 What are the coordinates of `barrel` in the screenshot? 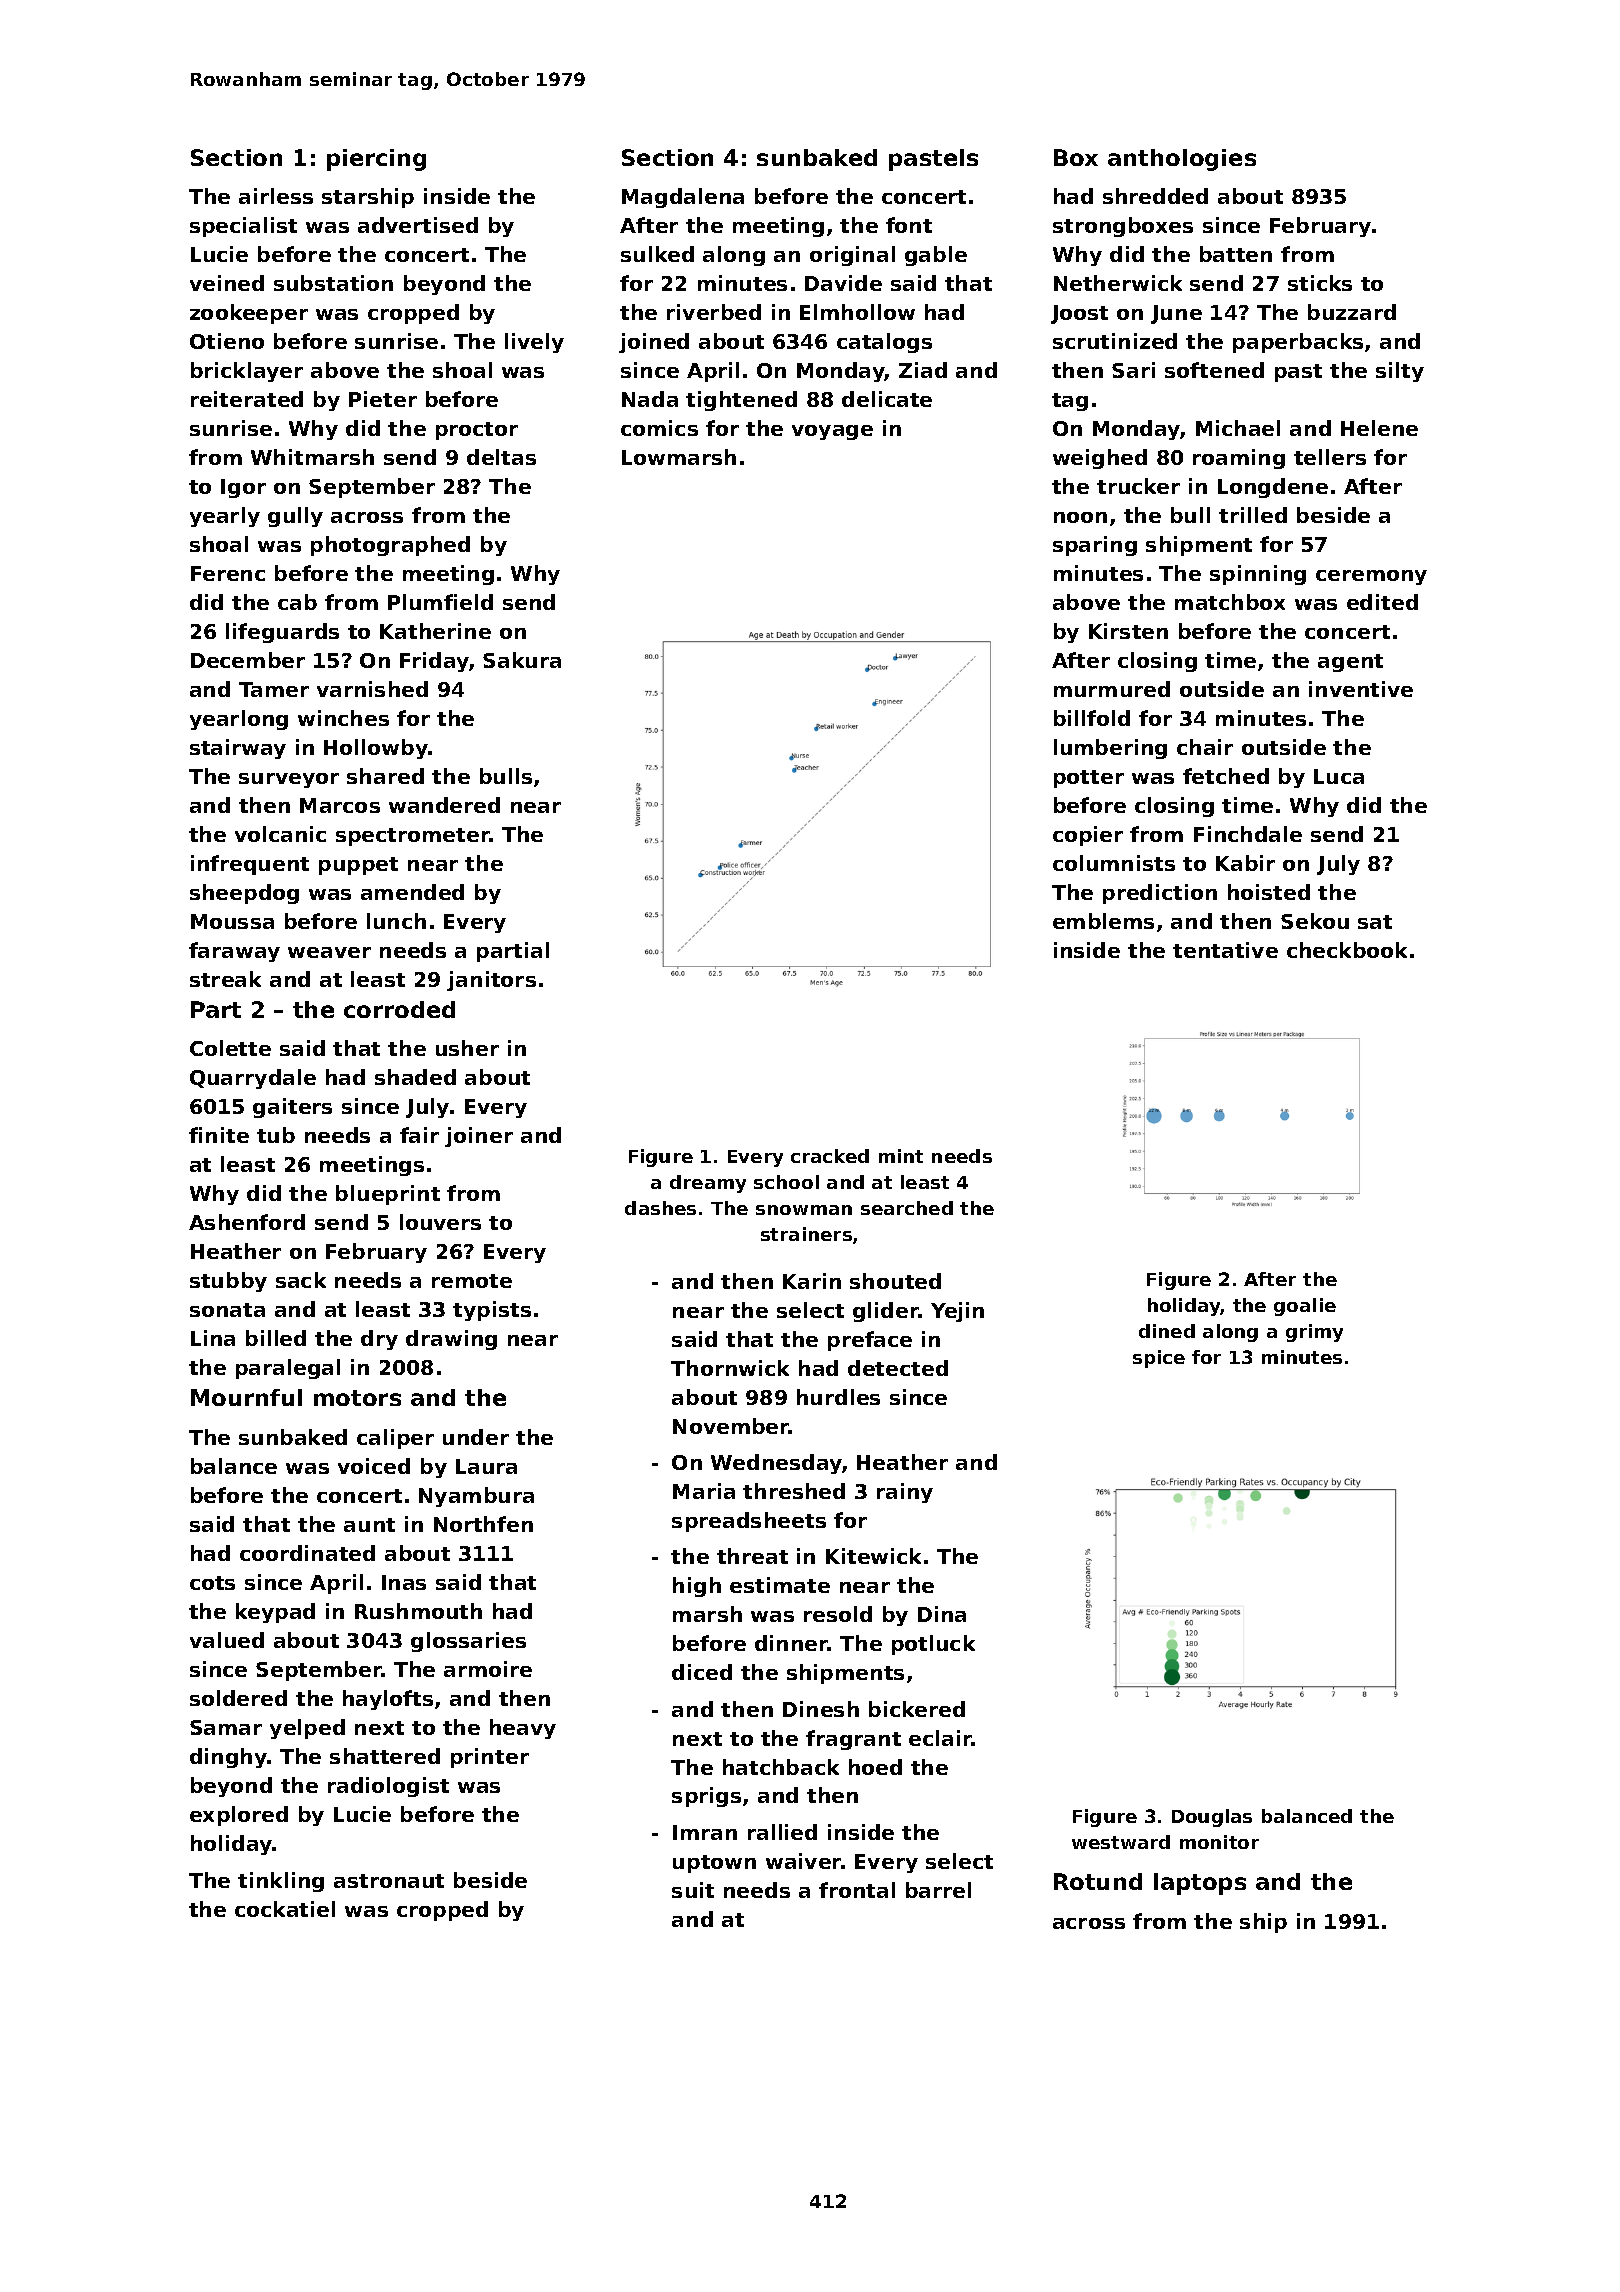 It's located at (938, 1890).
